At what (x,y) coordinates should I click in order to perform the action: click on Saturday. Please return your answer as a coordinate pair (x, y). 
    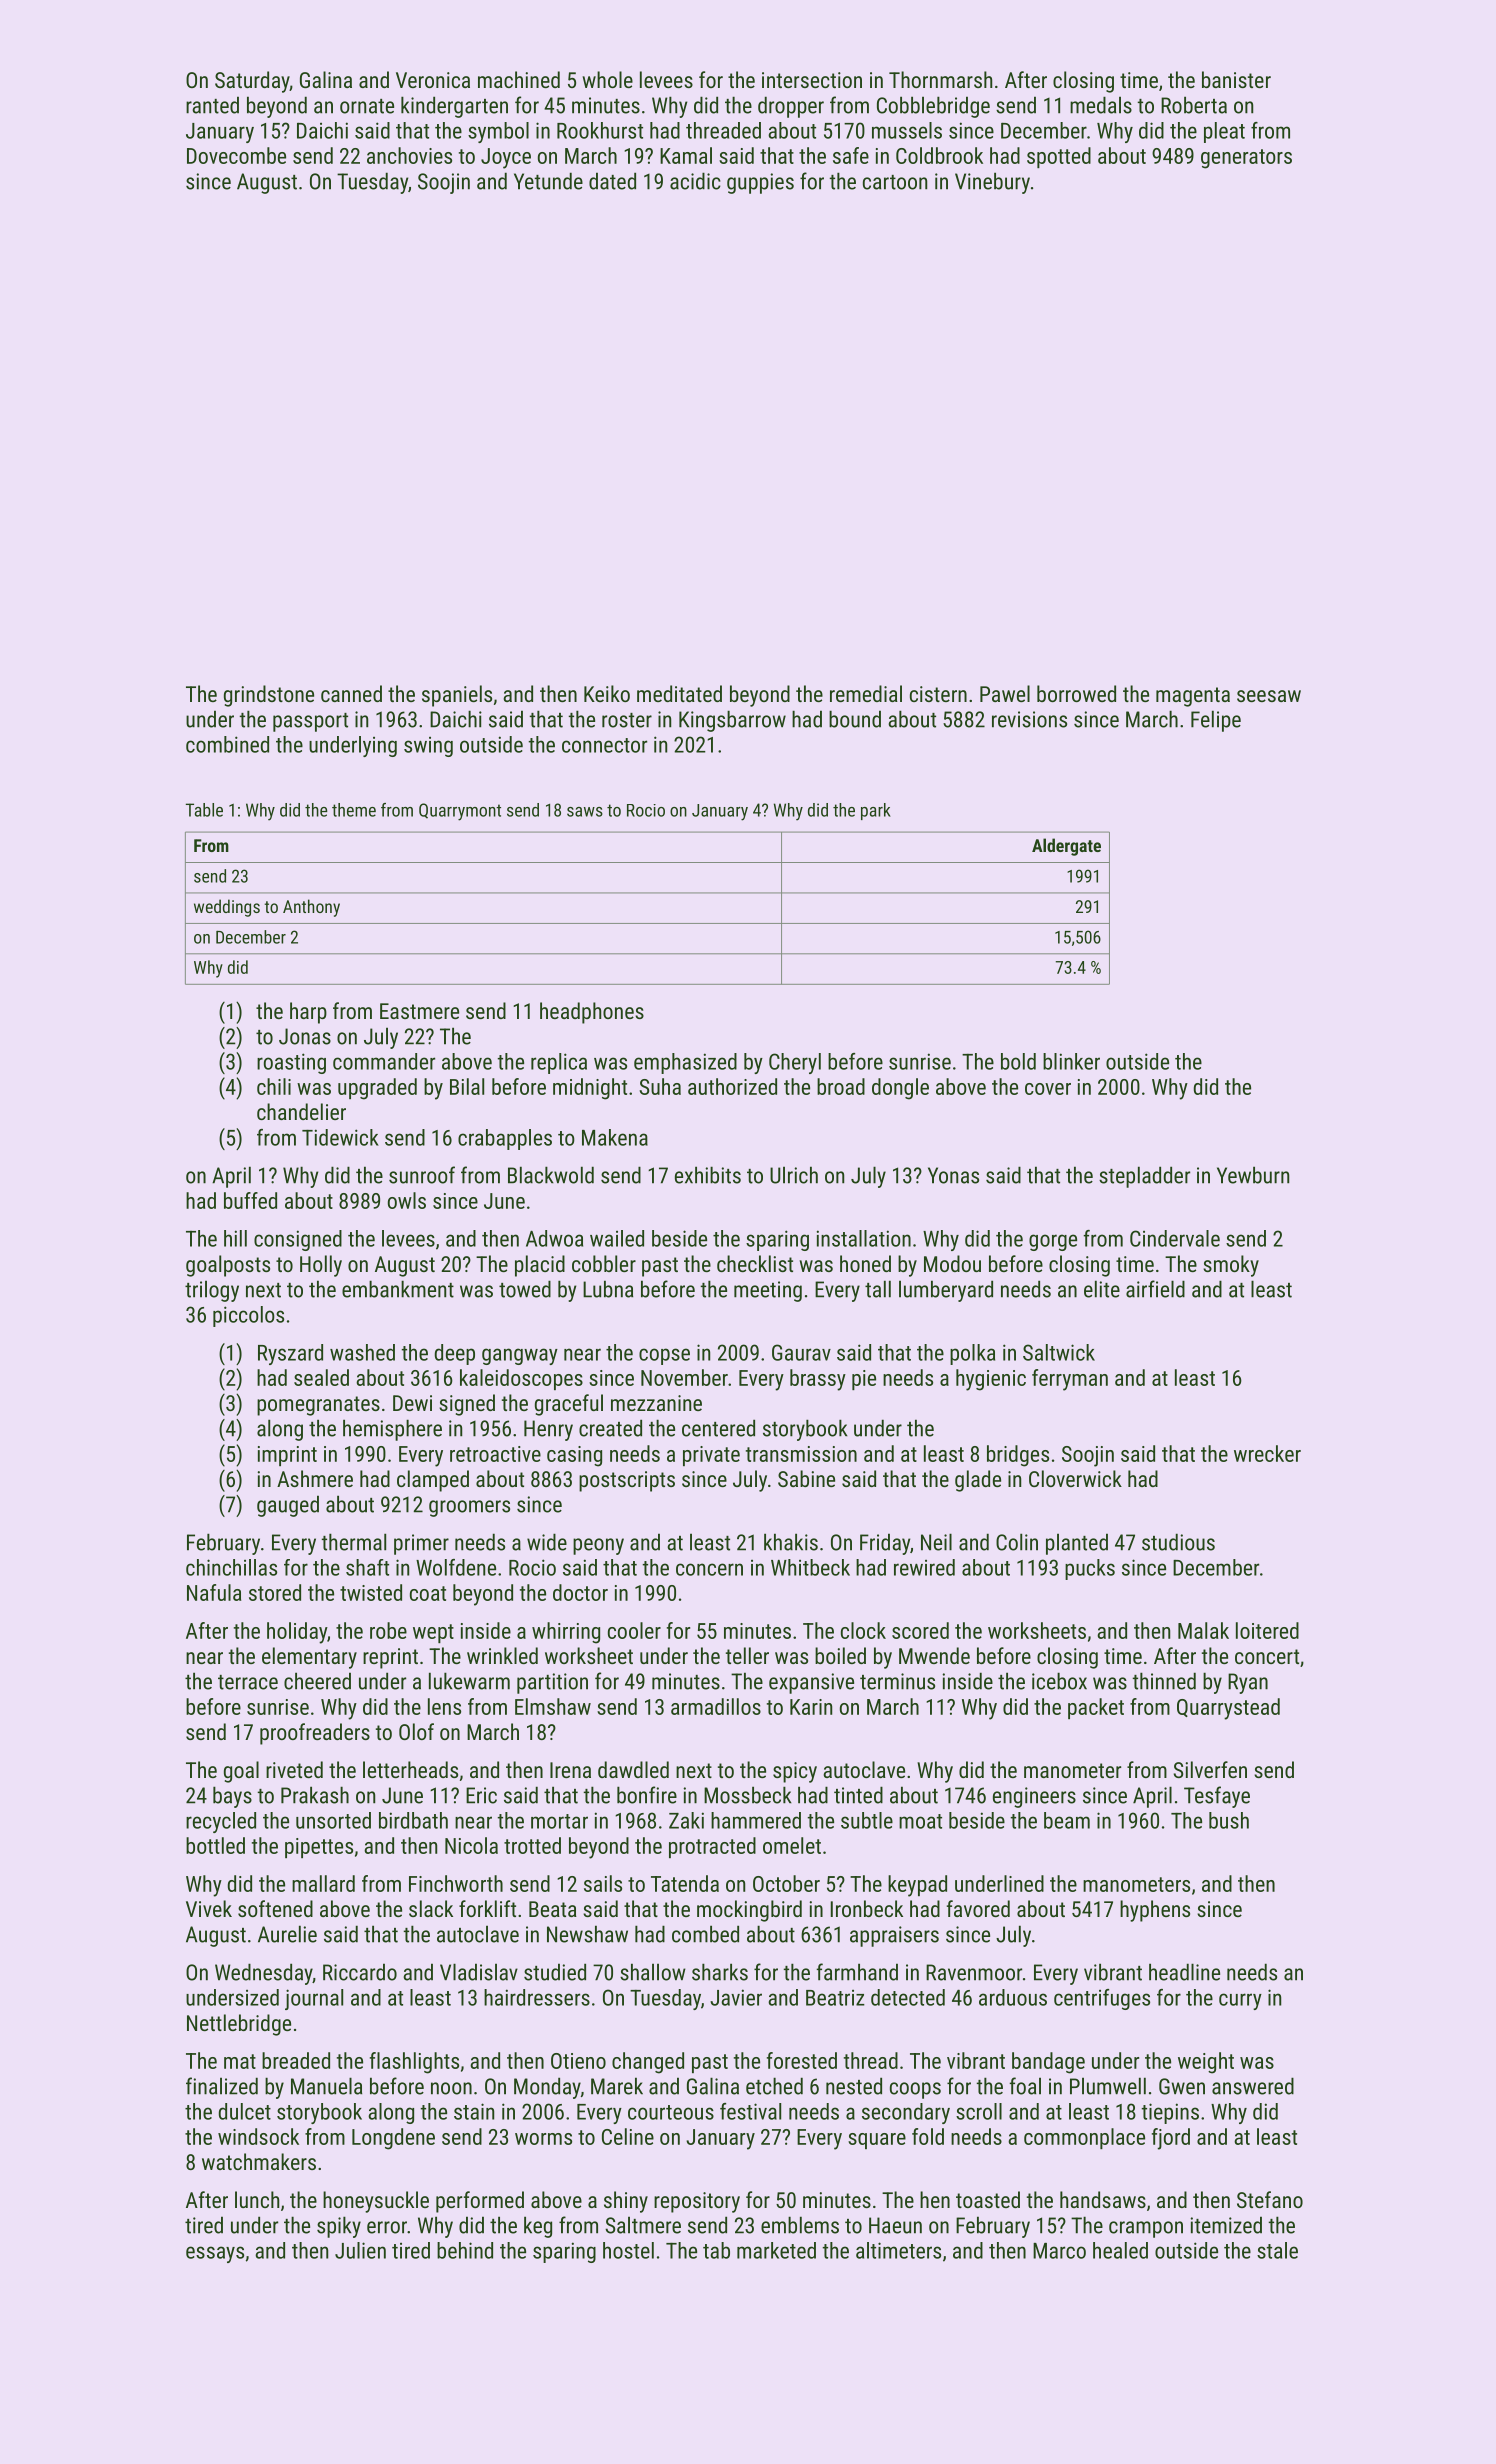
    Looking at the image, I should click on (252, 82).
